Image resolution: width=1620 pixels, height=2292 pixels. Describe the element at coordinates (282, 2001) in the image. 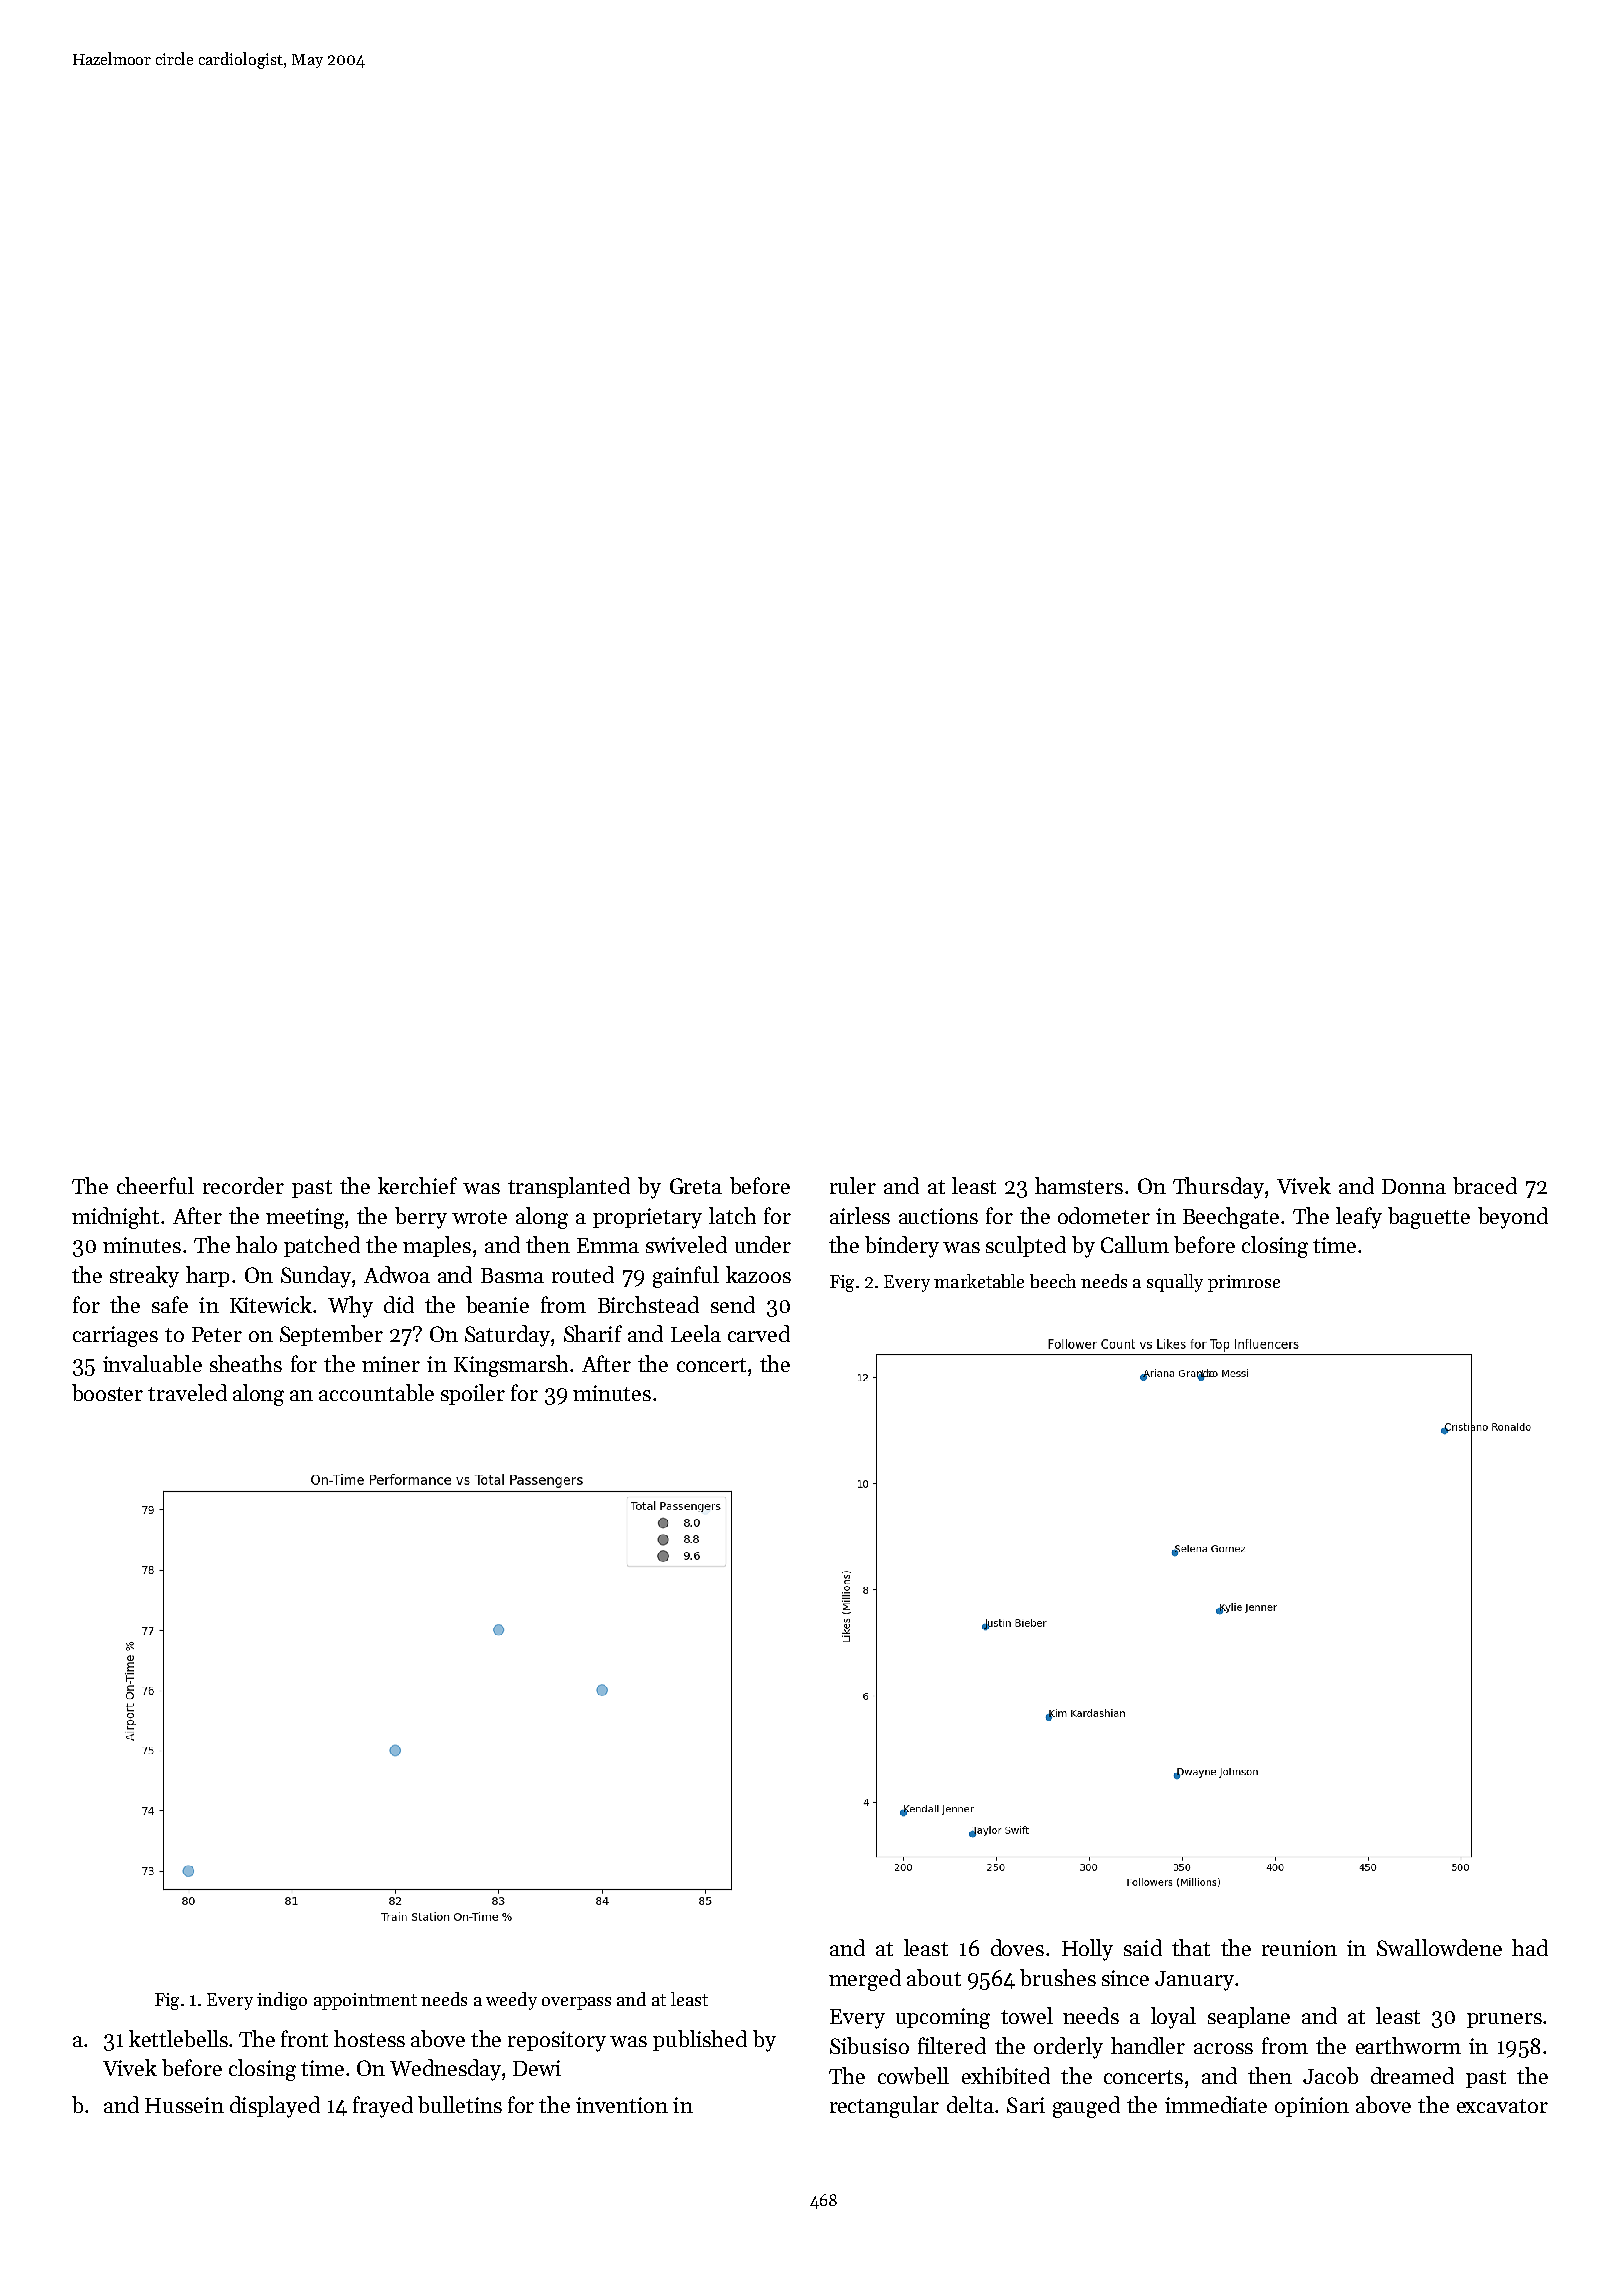

I see `indigo` at that location.
